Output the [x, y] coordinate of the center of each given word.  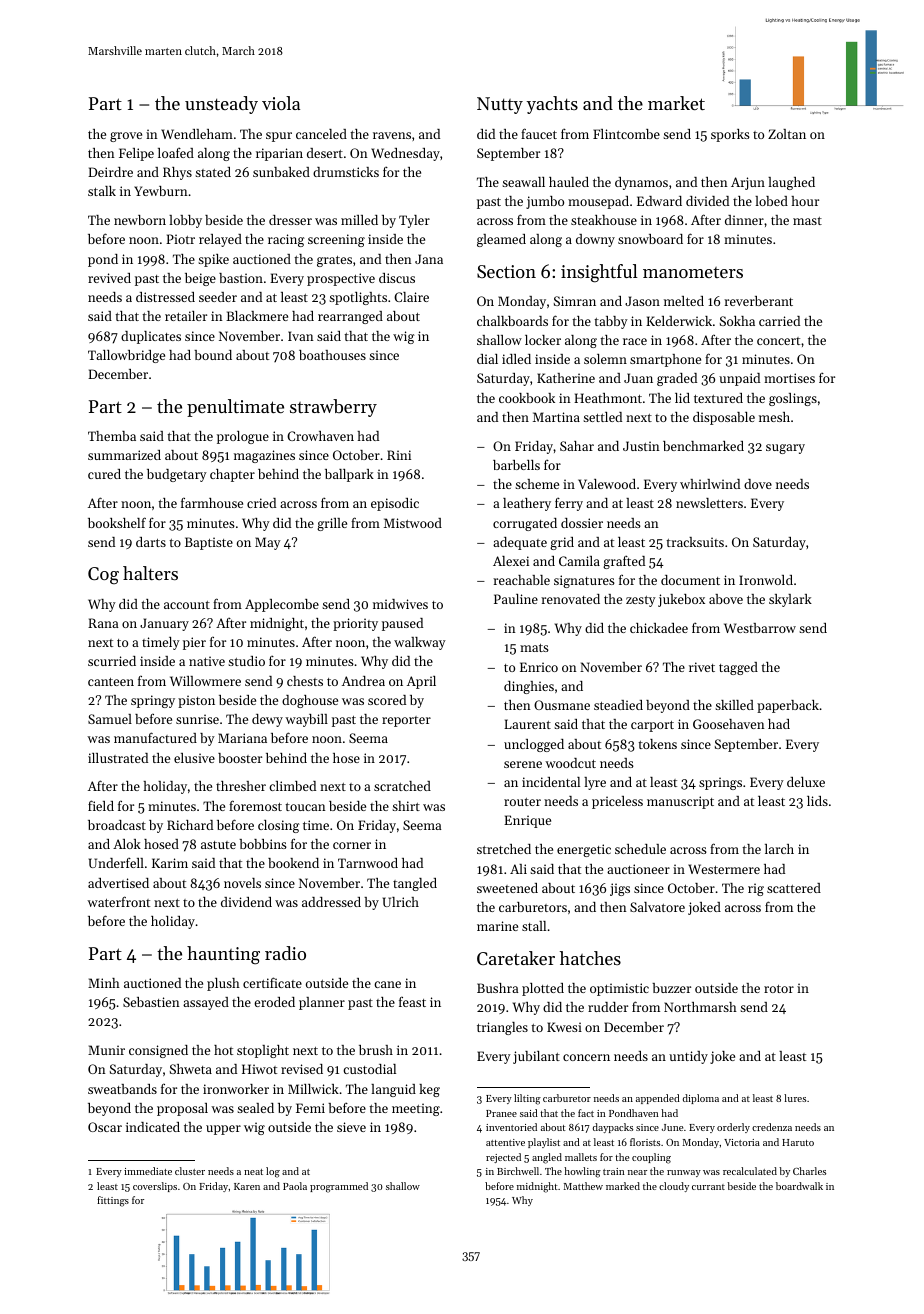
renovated [570, 599]
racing [286, 240]
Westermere [724, 869]
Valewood [607, 484]
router [522, 802]
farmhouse [212, 503]
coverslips [155, 1187]
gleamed [501, 240]
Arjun [748, 183]
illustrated [118, 758]
